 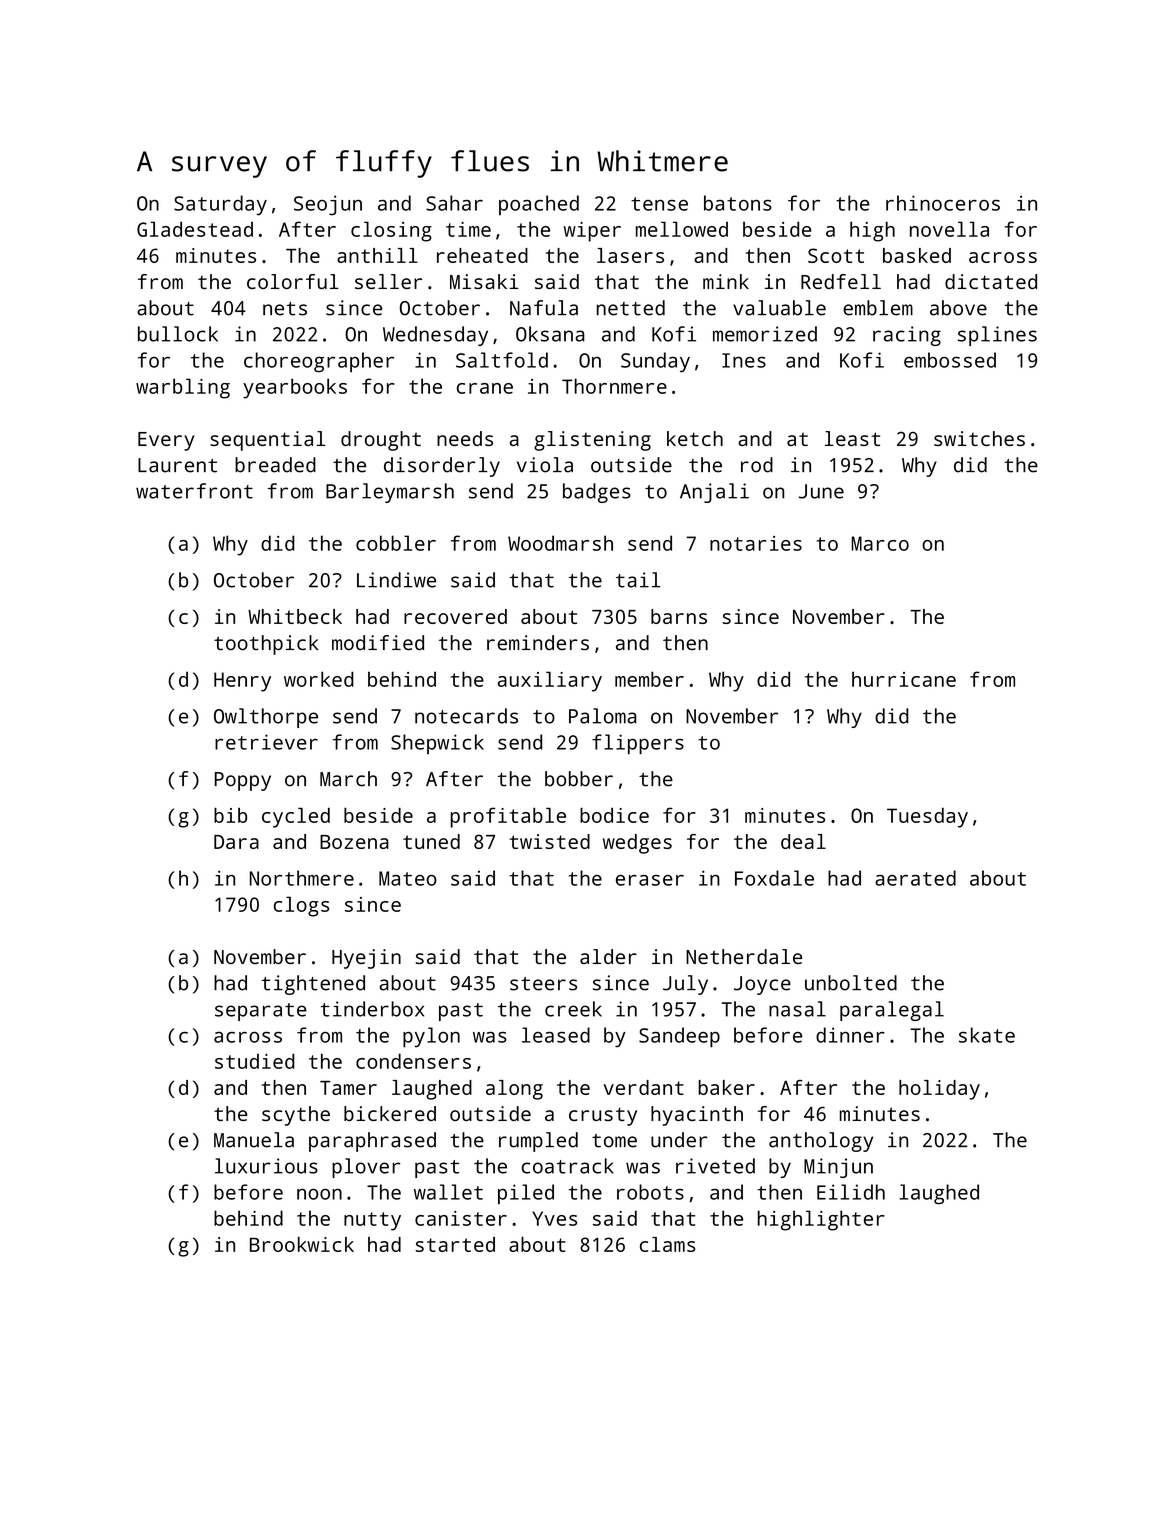 I want to click on Bozena, so click(x=354, y=842).
